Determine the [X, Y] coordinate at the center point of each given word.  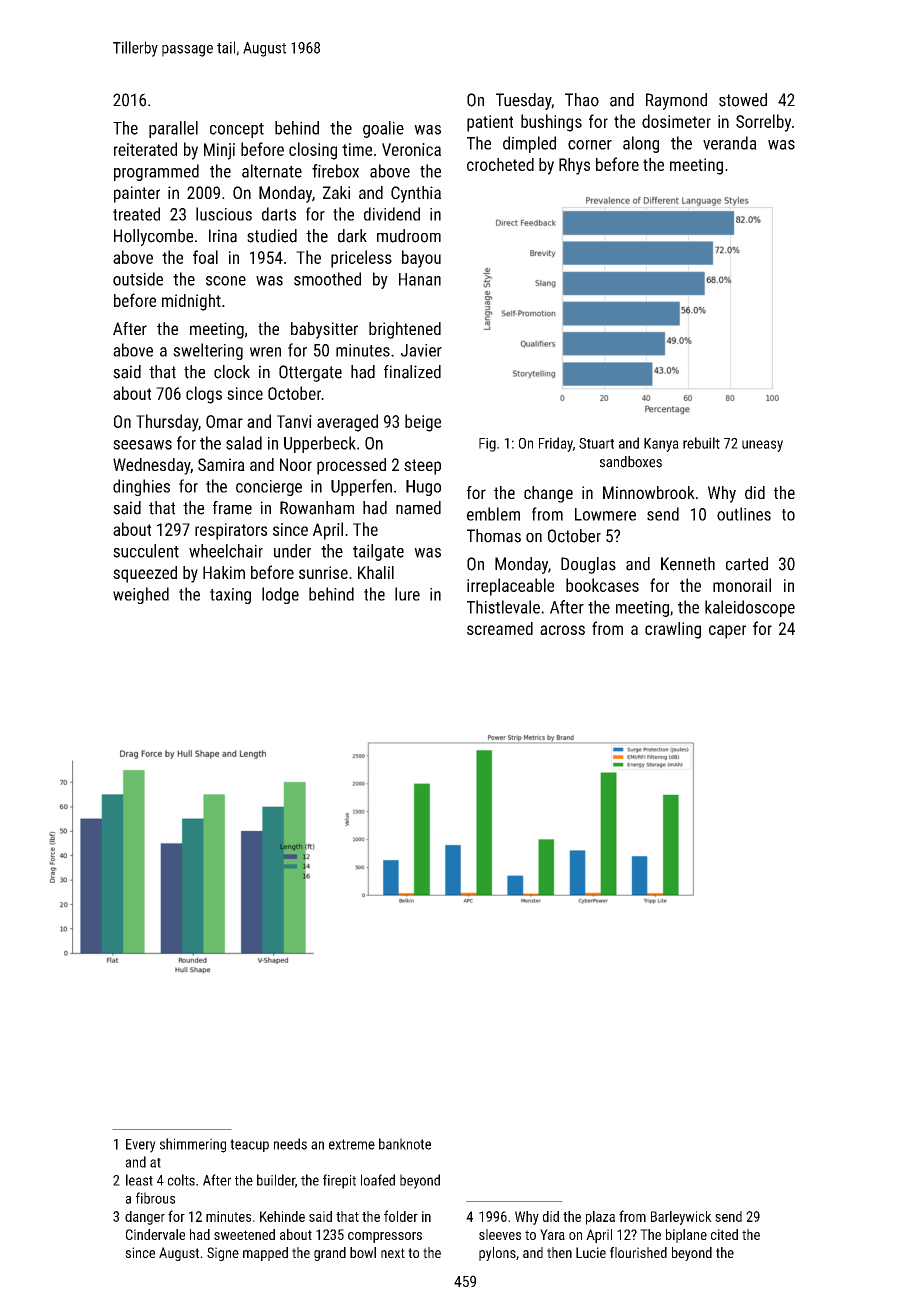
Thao [582, 100]
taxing [230, 596]
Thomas [494, 536]
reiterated [145, 149]
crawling [673, 630]
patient [490, 123]
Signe [223, 1254]
